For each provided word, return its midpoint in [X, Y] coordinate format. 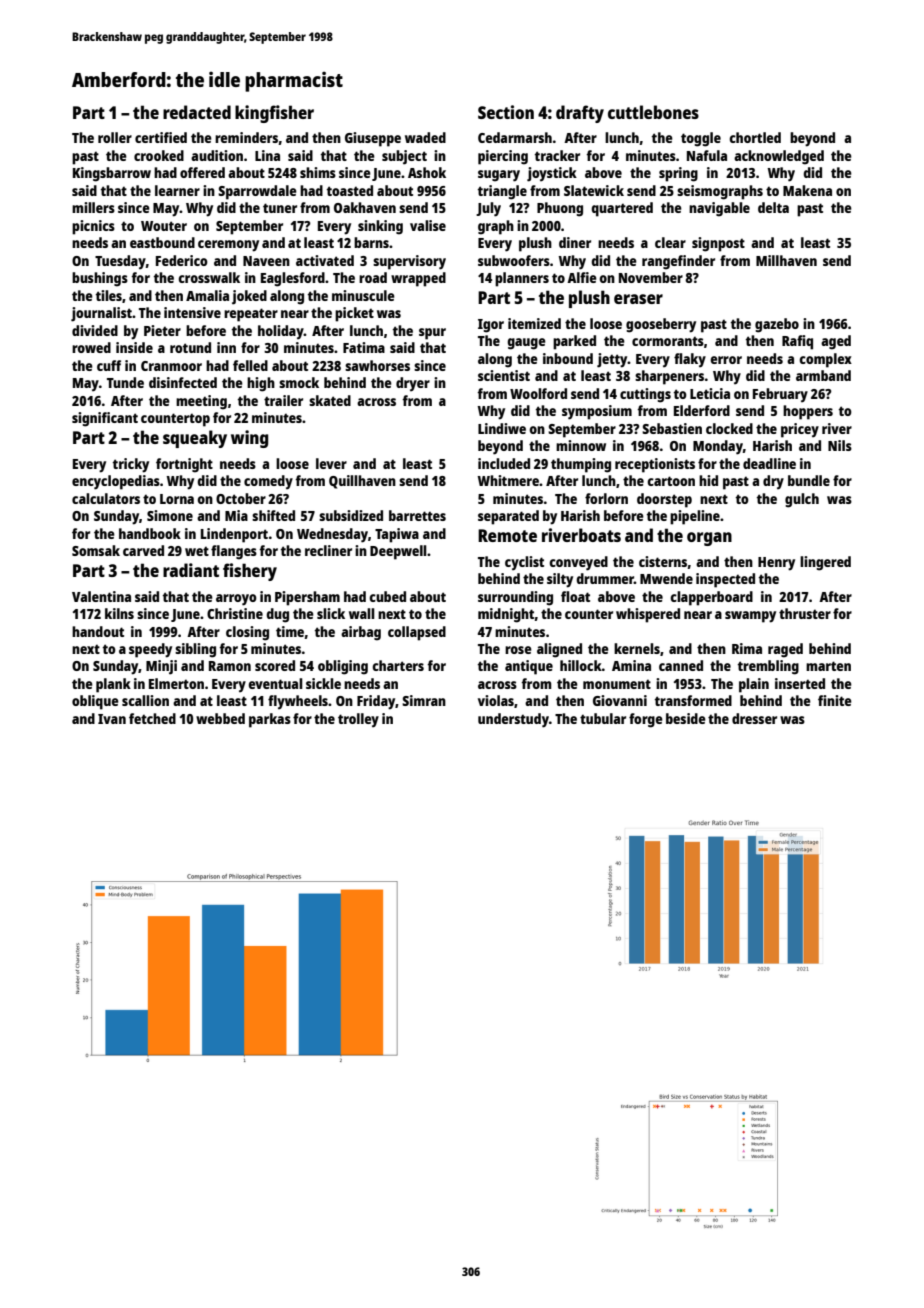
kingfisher [274, 114]
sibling [195, 650]
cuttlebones [653, 112]
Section [506, 112]
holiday [281, 332]
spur [432, 334]
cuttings [645, 395]
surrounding [515, 598]
